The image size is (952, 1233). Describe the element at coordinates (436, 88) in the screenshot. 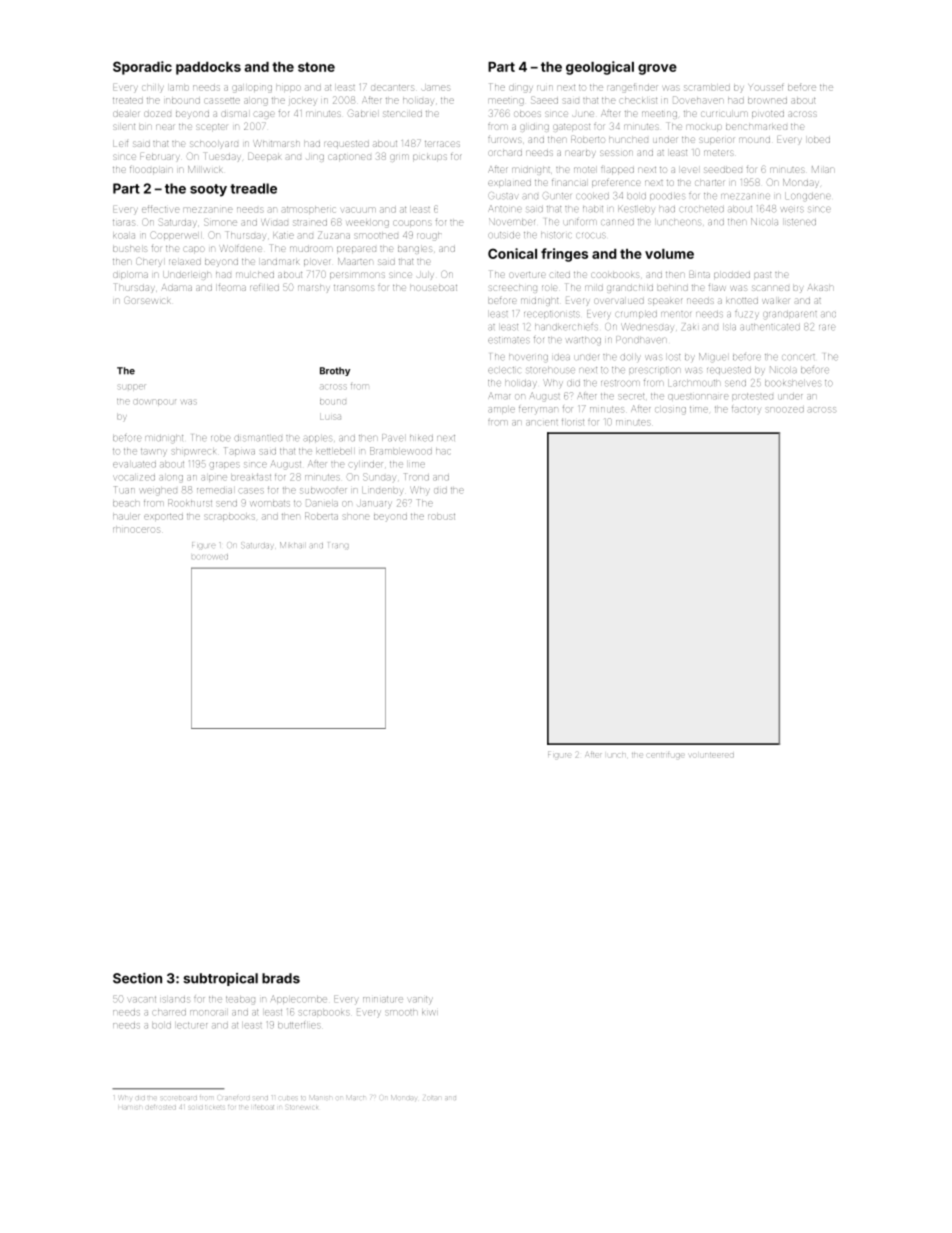

I see `James` at that location.
